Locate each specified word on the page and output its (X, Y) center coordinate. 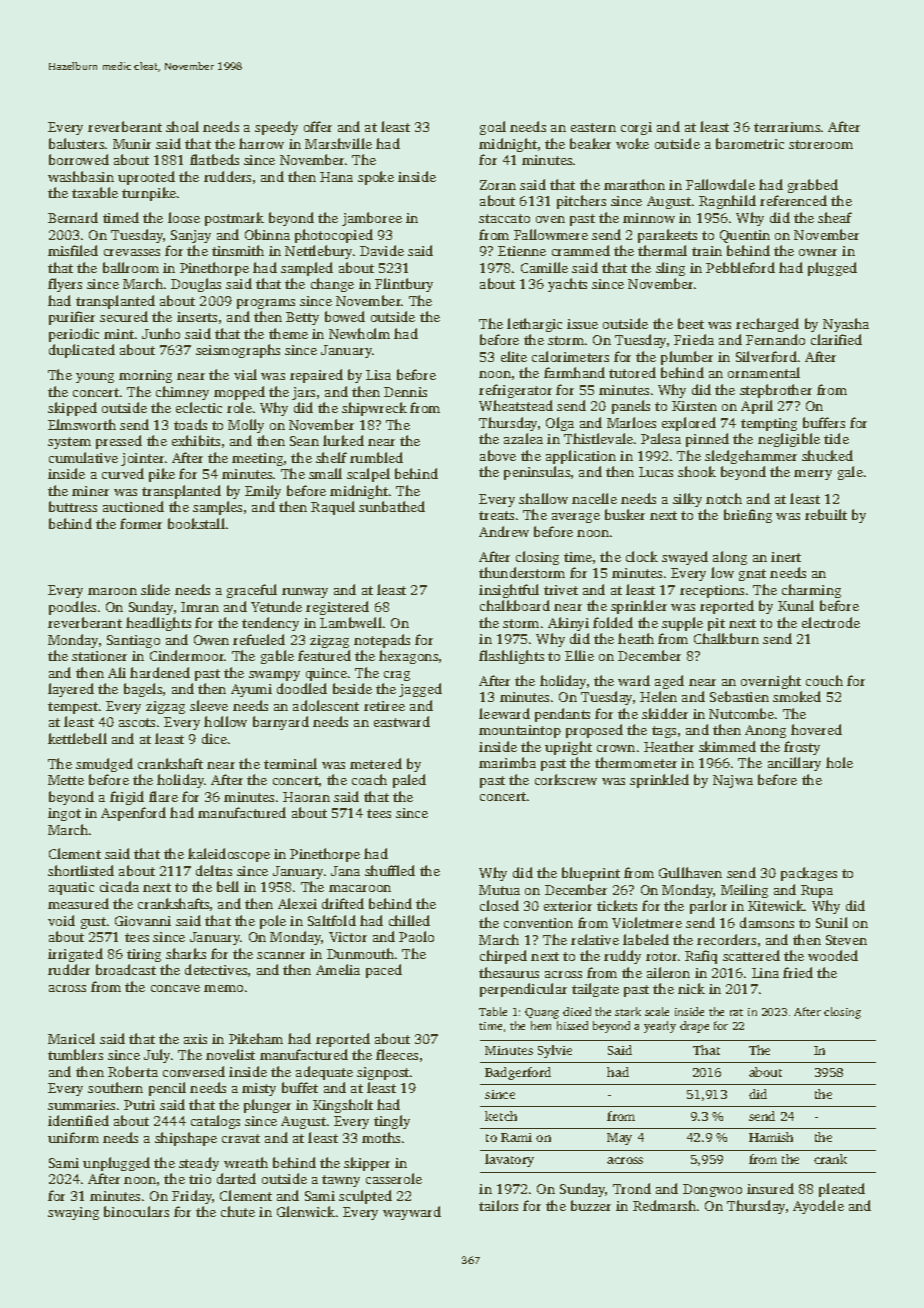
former (141, 523)
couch (824, 680)
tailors (498, 1205)
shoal (182, 126)
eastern (593, 127)
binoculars (136, 1211)
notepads (382, 641)
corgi (636, 128)
